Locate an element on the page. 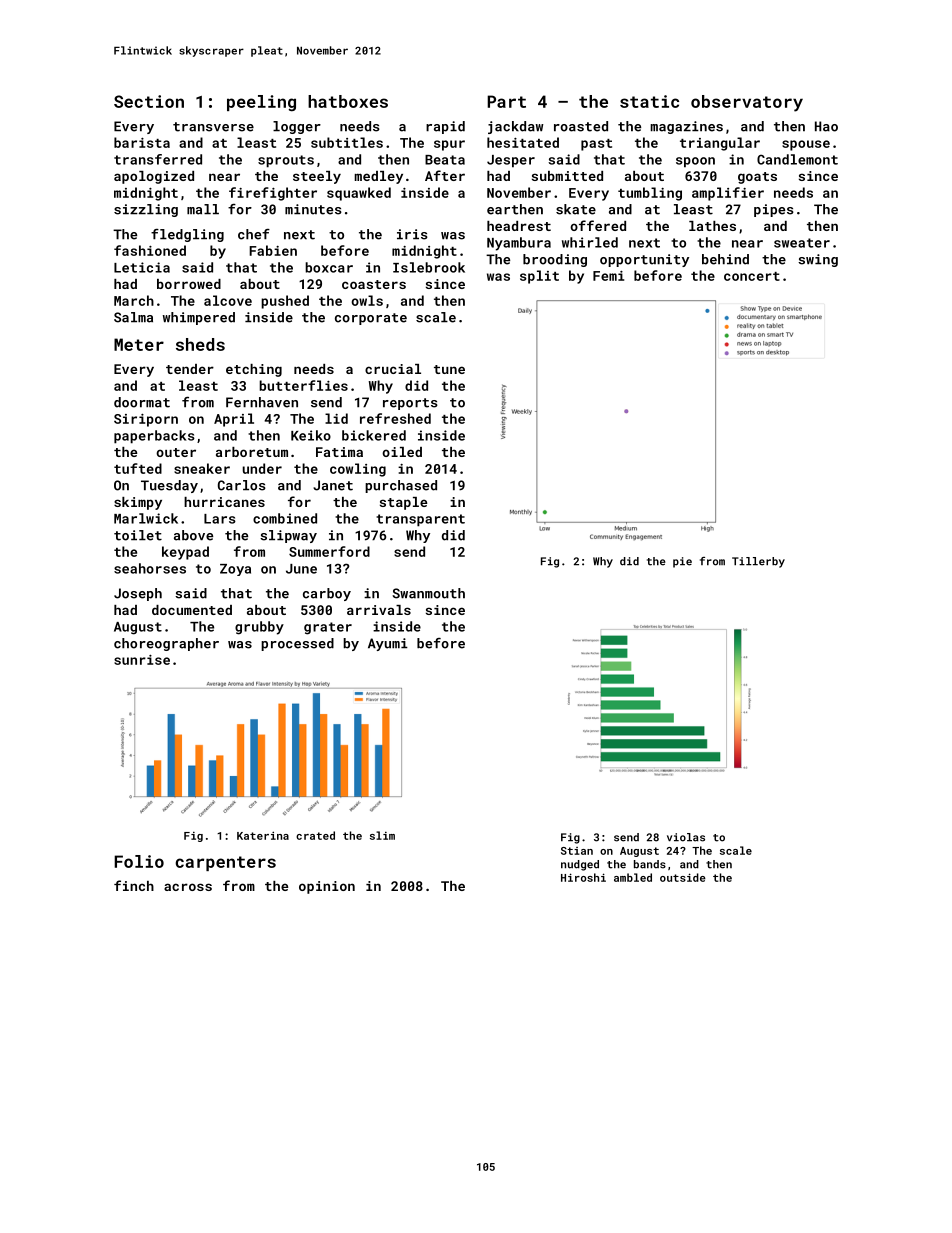 The height and width of the document is (1233, 952). transparent is located at coordinates (420, 520).
